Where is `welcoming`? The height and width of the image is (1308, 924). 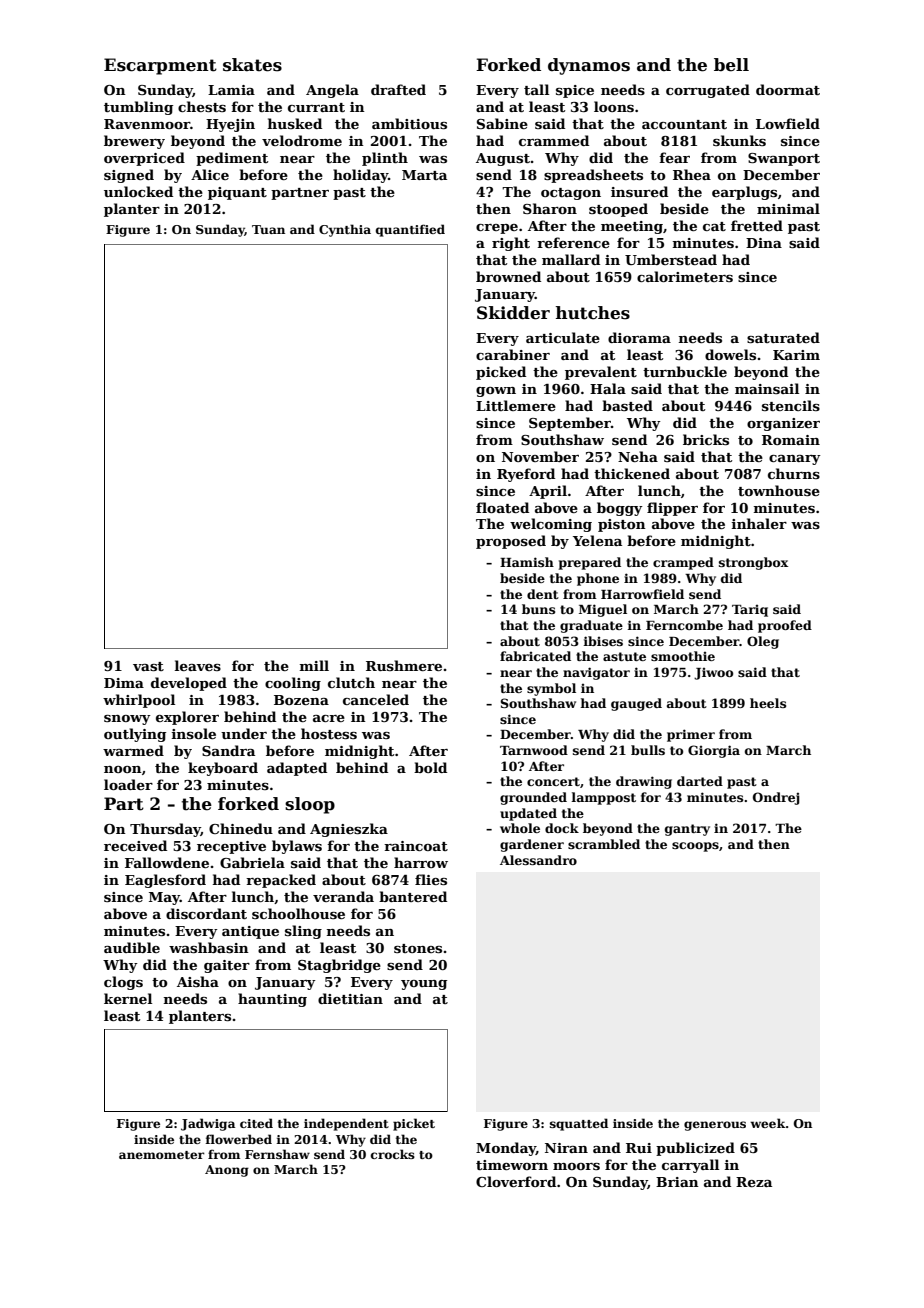
welcoming is located at coordinates (551, 525).
